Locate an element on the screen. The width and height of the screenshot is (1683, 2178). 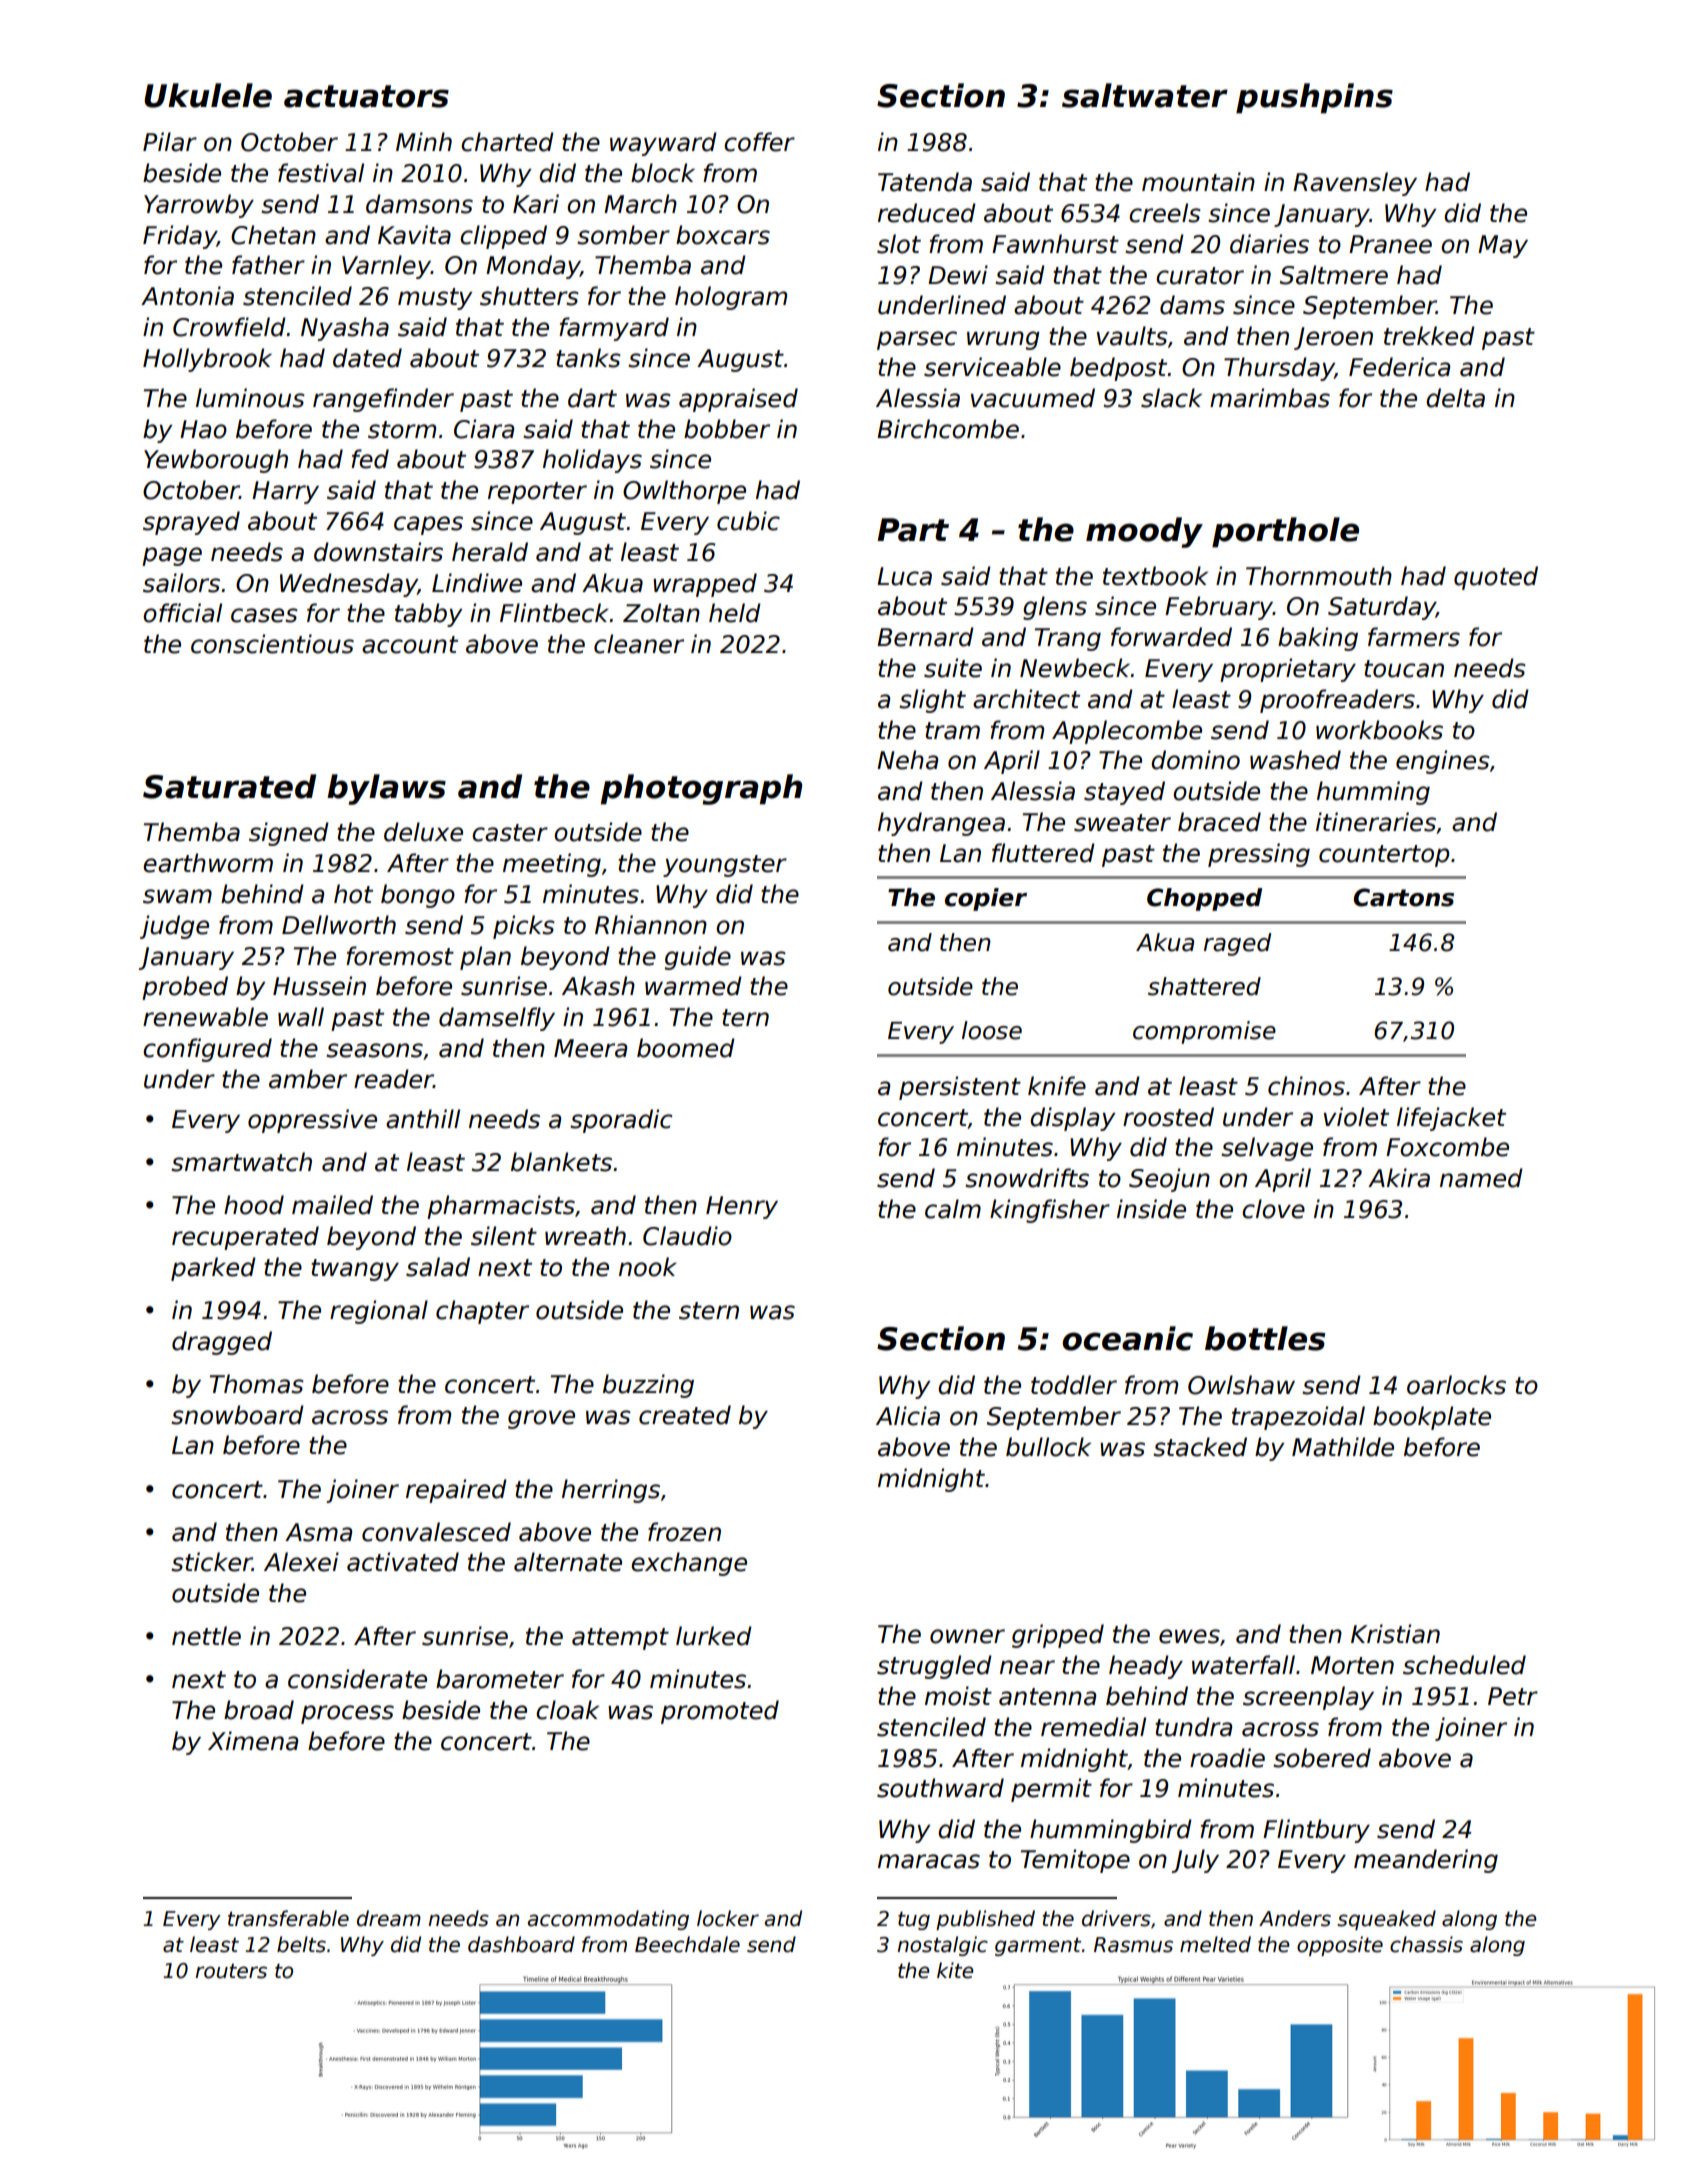
rangefinder is located at coordinates (383, 400).
